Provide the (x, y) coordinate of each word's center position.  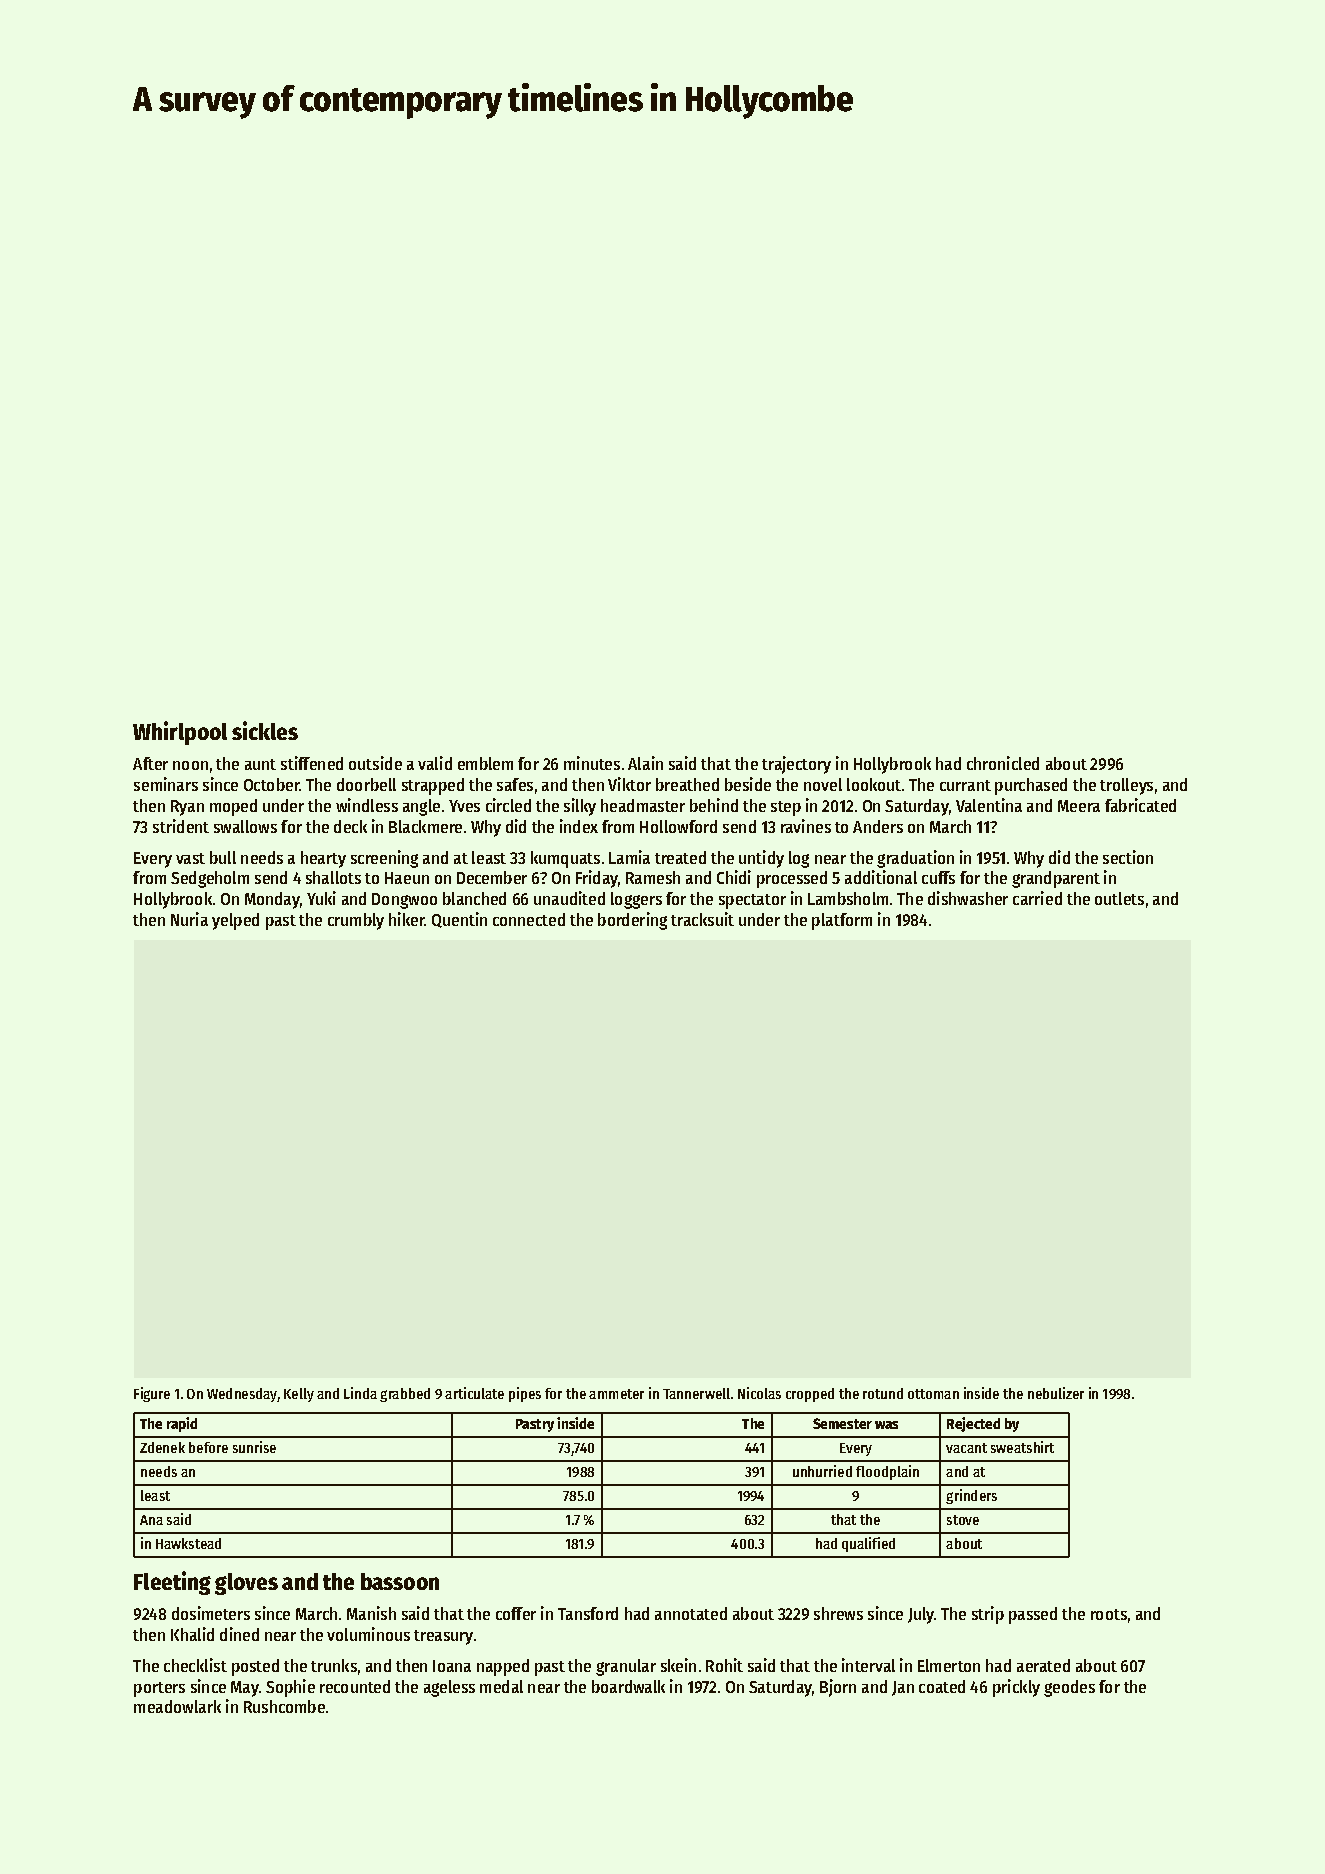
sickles (265, 730)
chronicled (1003, 763)
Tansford (588, 1613)
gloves (246, 1584)
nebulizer (1056, 1393)
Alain (645, 763)
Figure (152, 1394)
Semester (842, 1423)
